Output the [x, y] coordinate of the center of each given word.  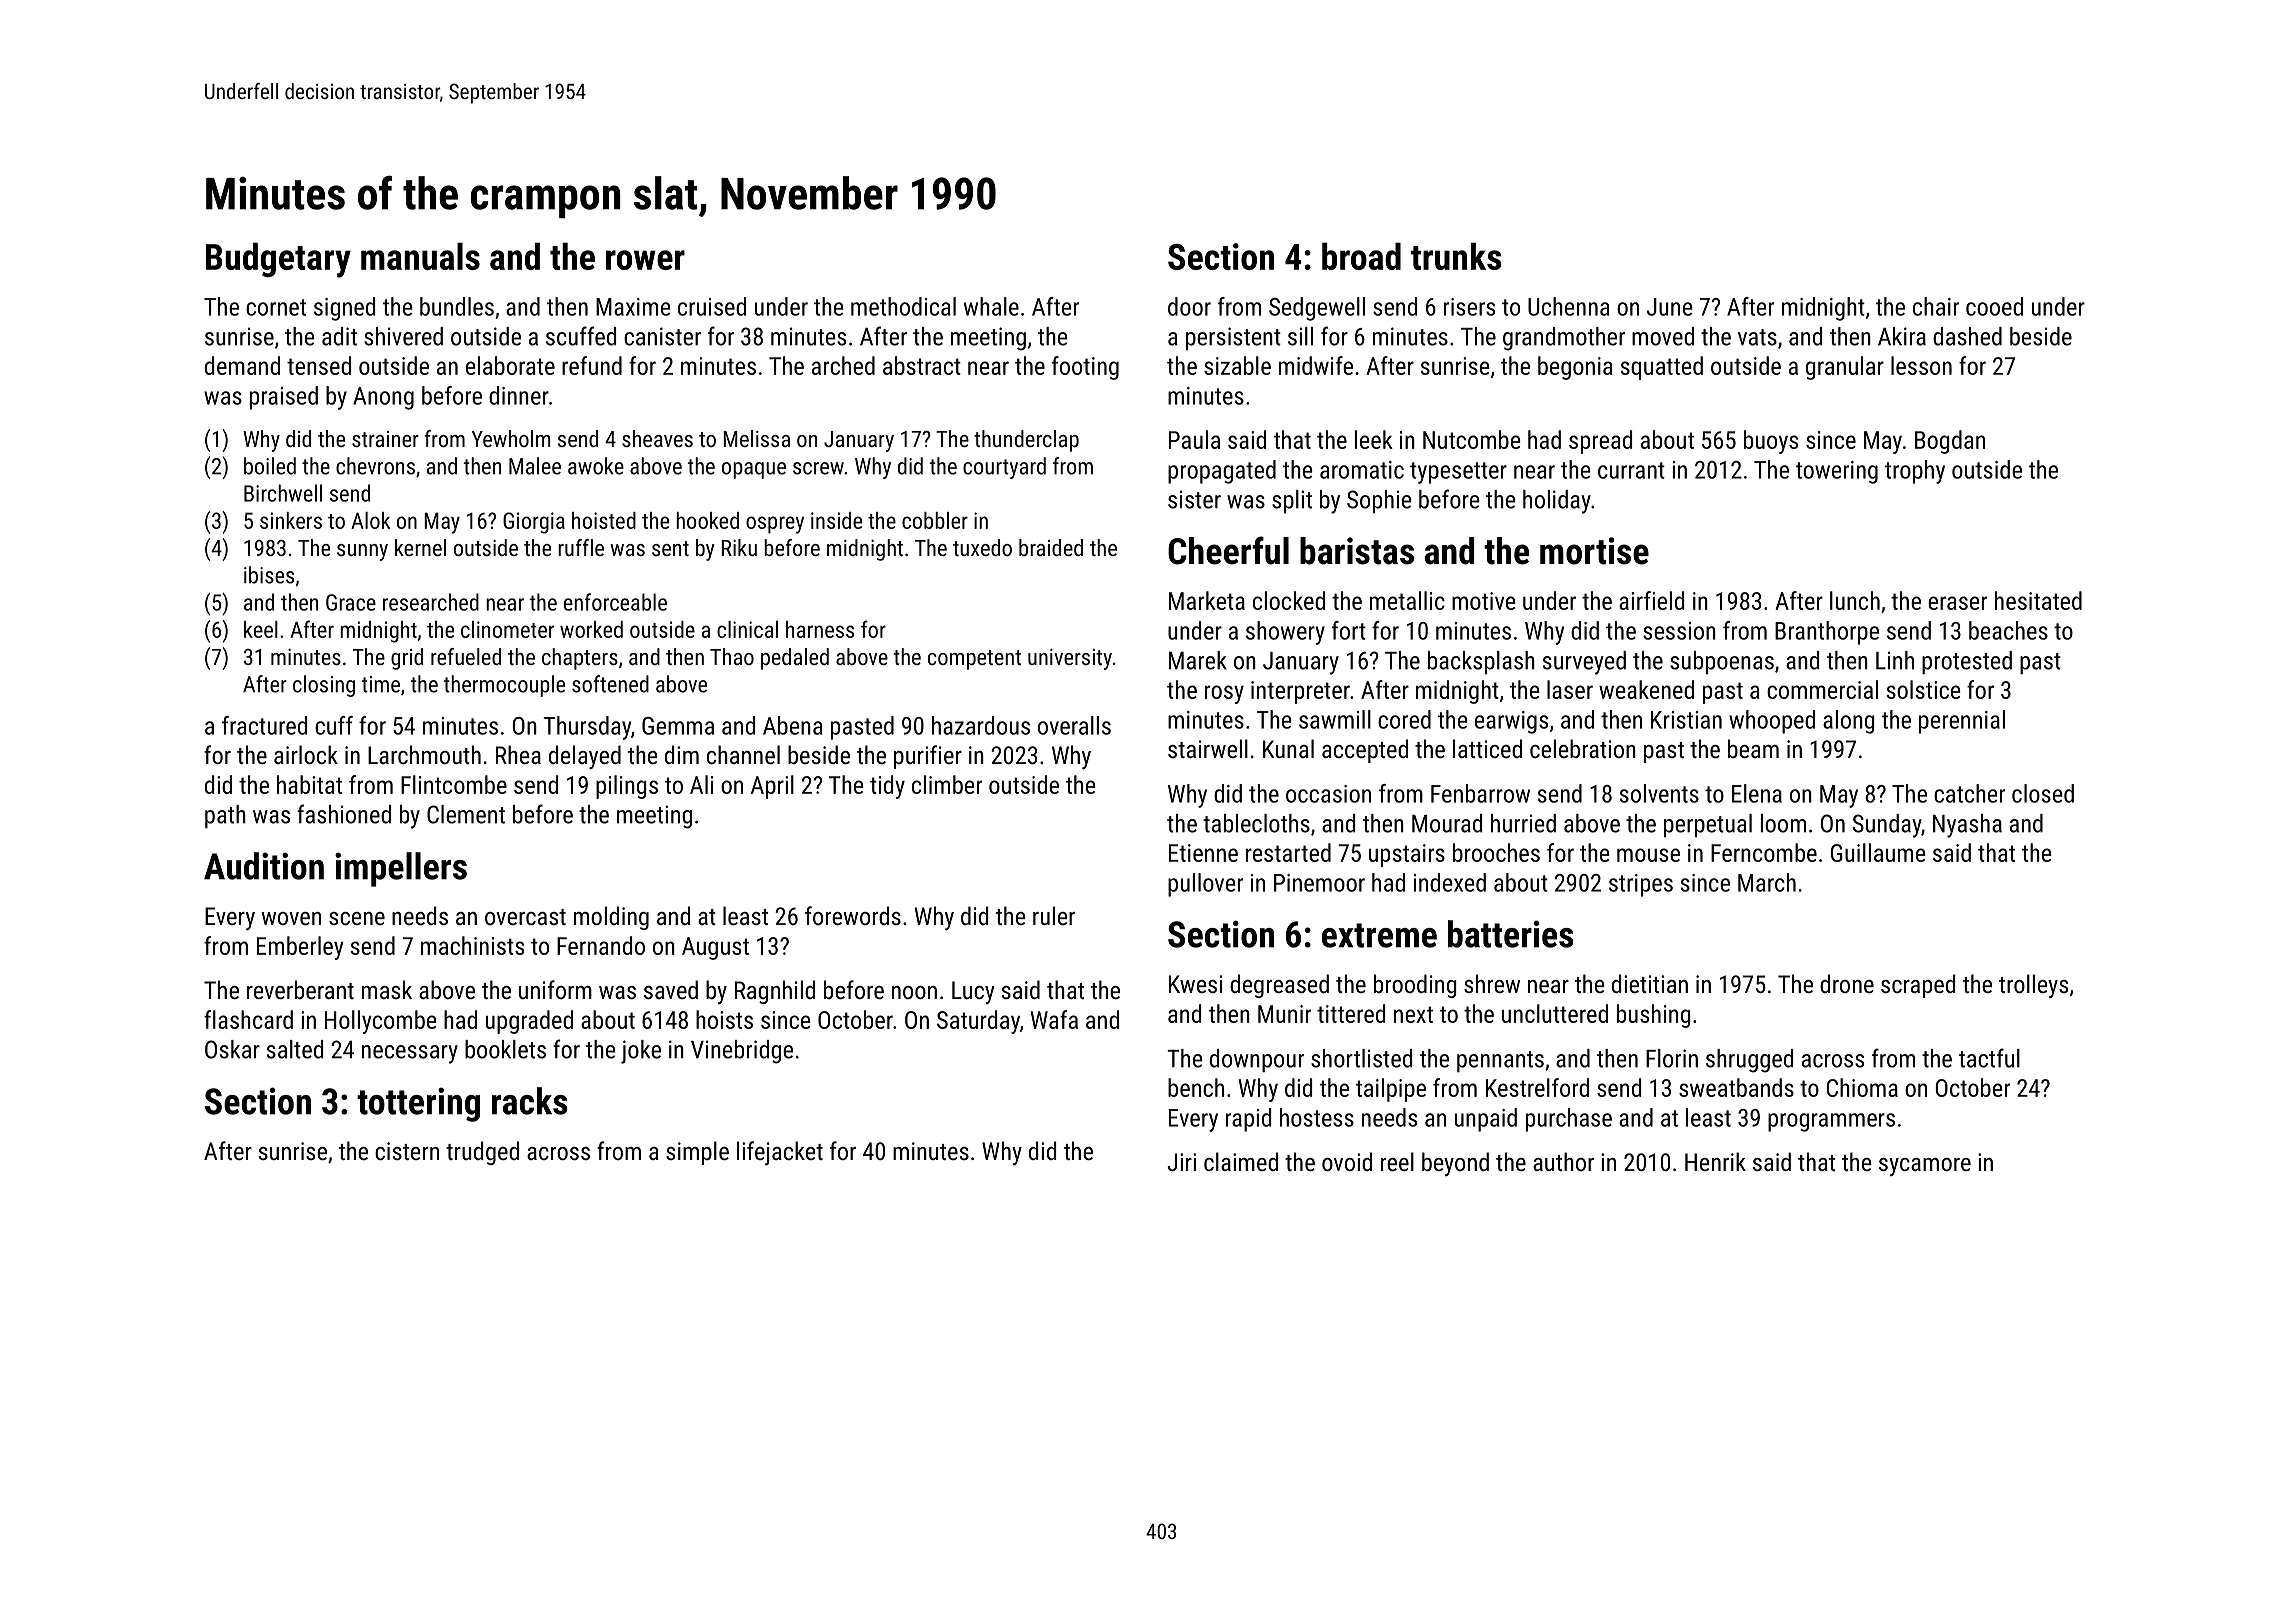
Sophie [1379, 501]
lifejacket [780, 1153]
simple [697, 1153]
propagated [1222, 472]
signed [344, 309]
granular [1845, 368]
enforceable [615, 602]
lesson [1921, 365]
